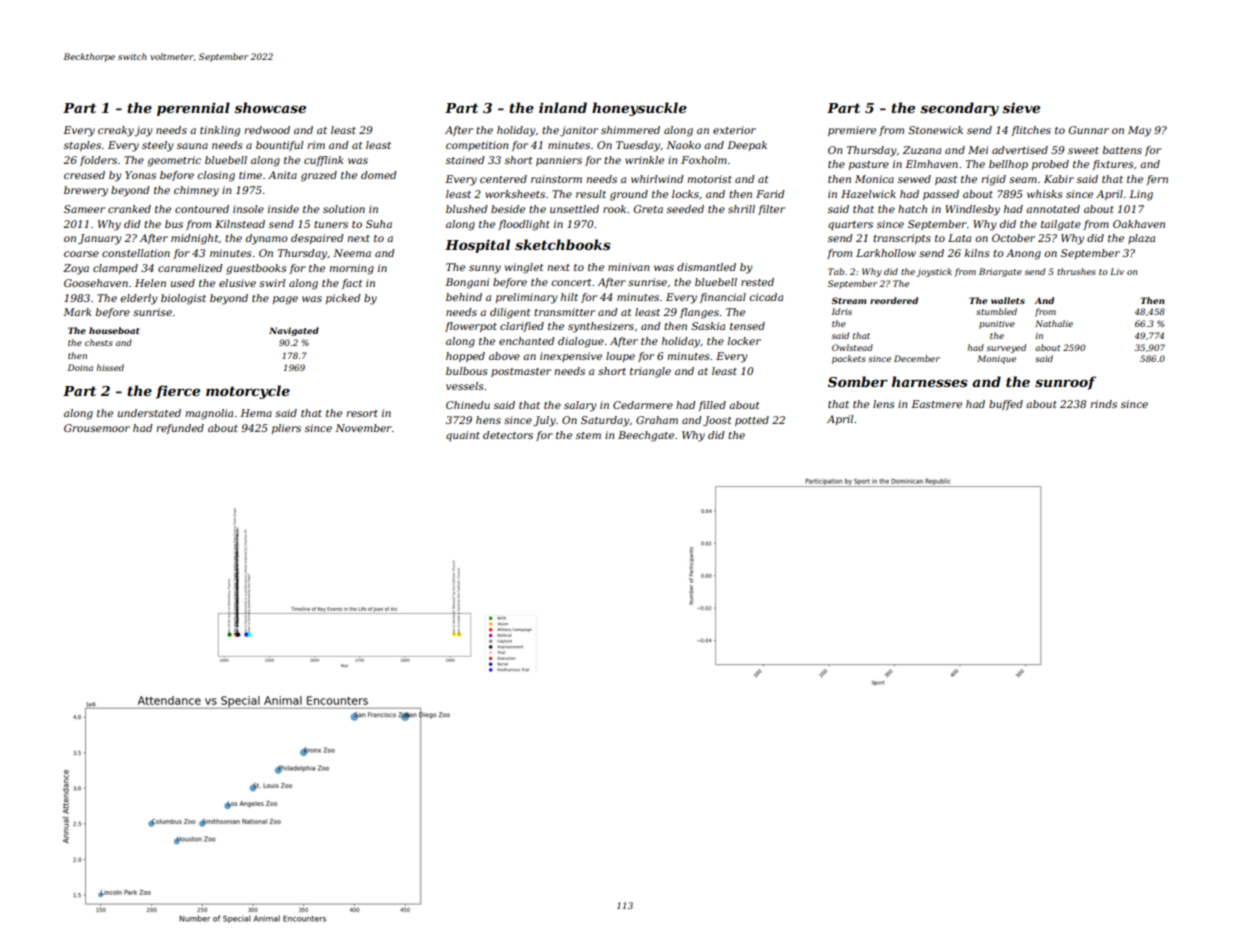 The width and height of the screenshot is (1233, 952). What do you see at coordinates (579, 131) in the screenshot?
I see `janitor` at bounding box center [579, 131].
